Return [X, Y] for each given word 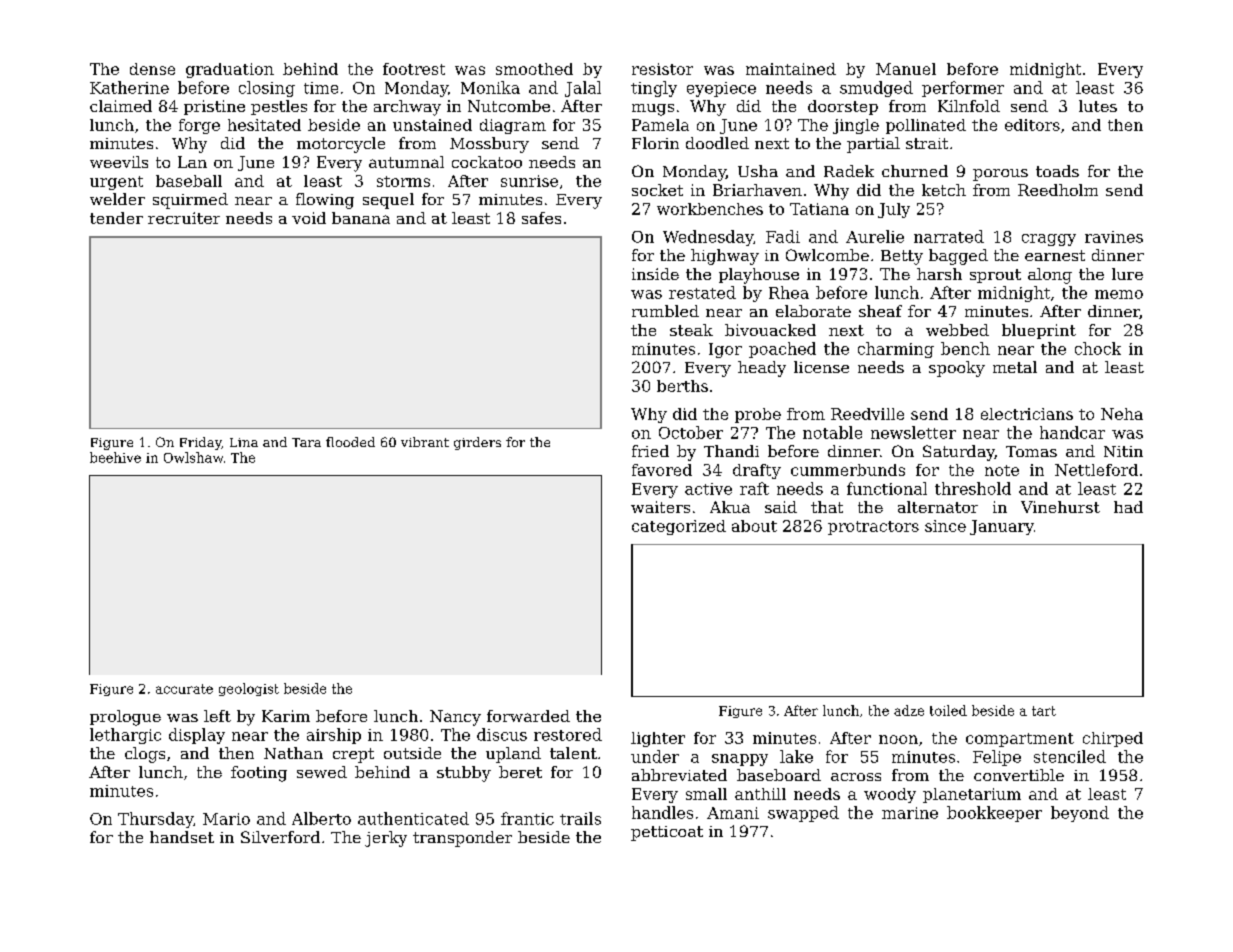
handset [182, 837]
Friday [201, 443]
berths [682, 386]
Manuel [906, 69]
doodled [717, 143]
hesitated [264, 125]
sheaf [880, 311]
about [754, 526]
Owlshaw [193, 457]
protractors [873, 528]
